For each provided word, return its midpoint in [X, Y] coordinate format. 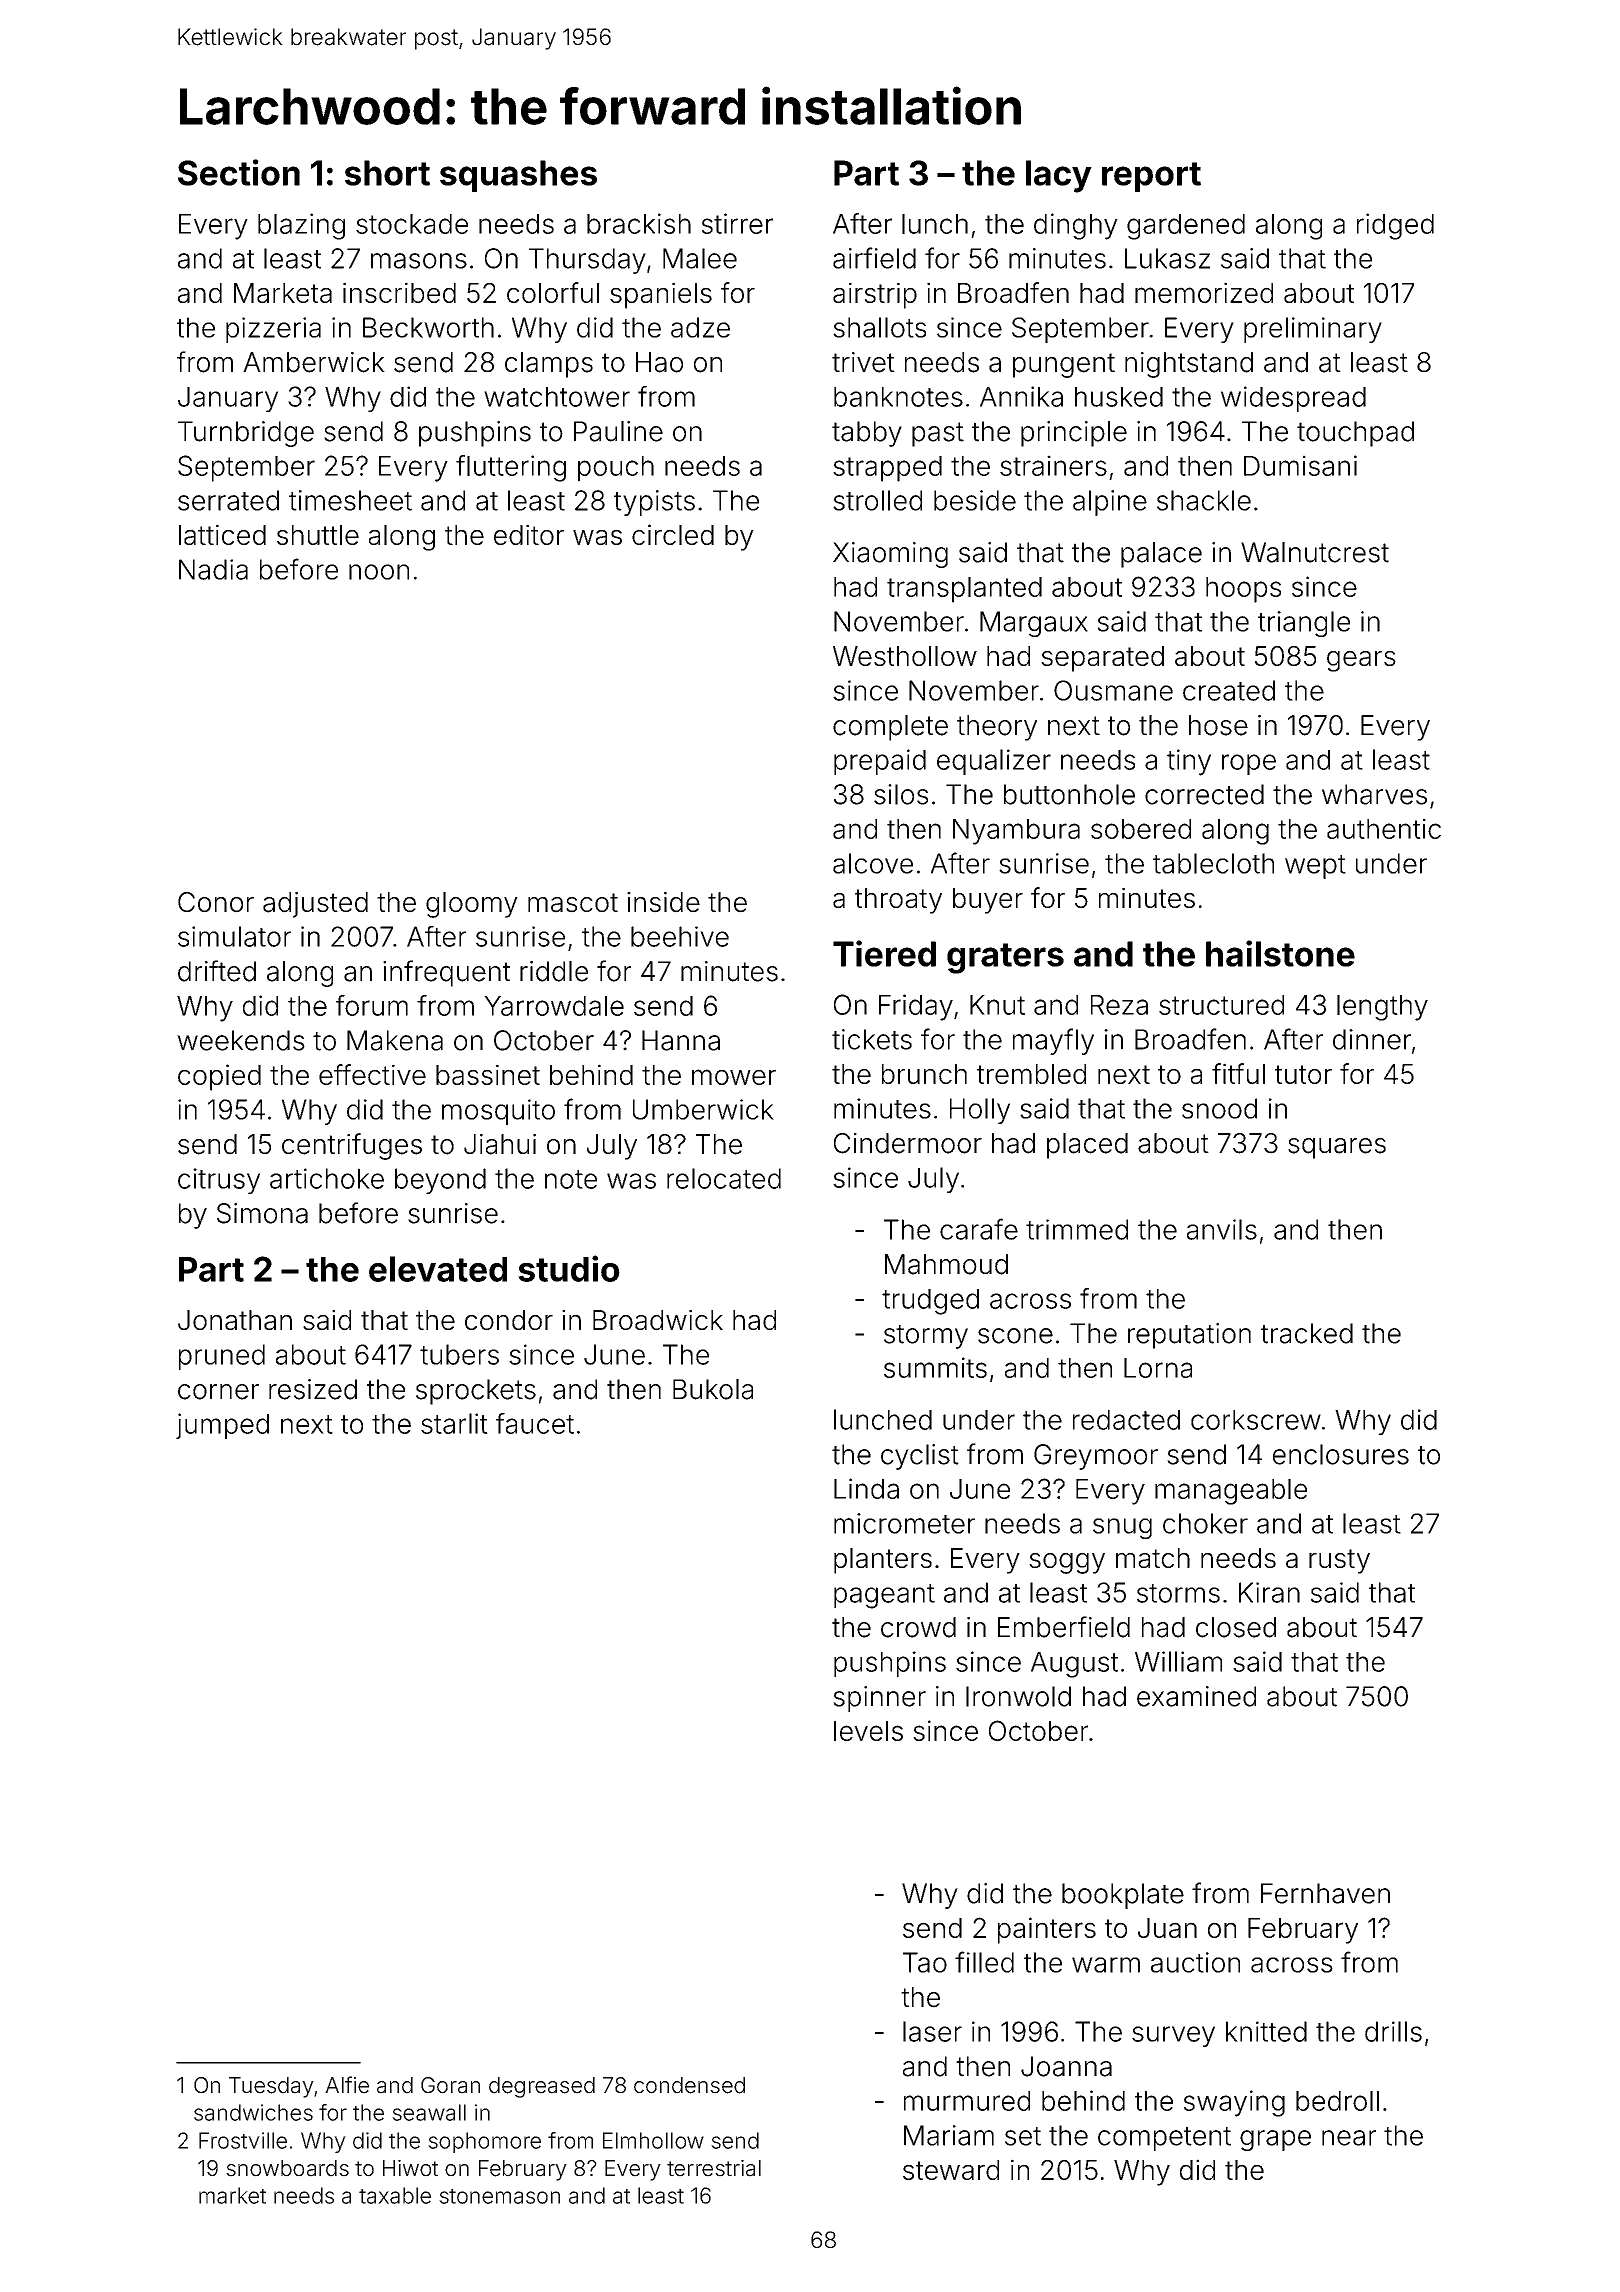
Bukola [713, 1389]
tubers [459, 1354]
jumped [222, 1426]
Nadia [213, 569]
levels [868, 1731]
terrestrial [714, 2168]
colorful [553, 292]
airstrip [875, 295]
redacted [1126, 1420]
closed [1236, 1627]
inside [663, 902]
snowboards [287, 2168]
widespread [1293, 399]
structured [1221, 1005]
